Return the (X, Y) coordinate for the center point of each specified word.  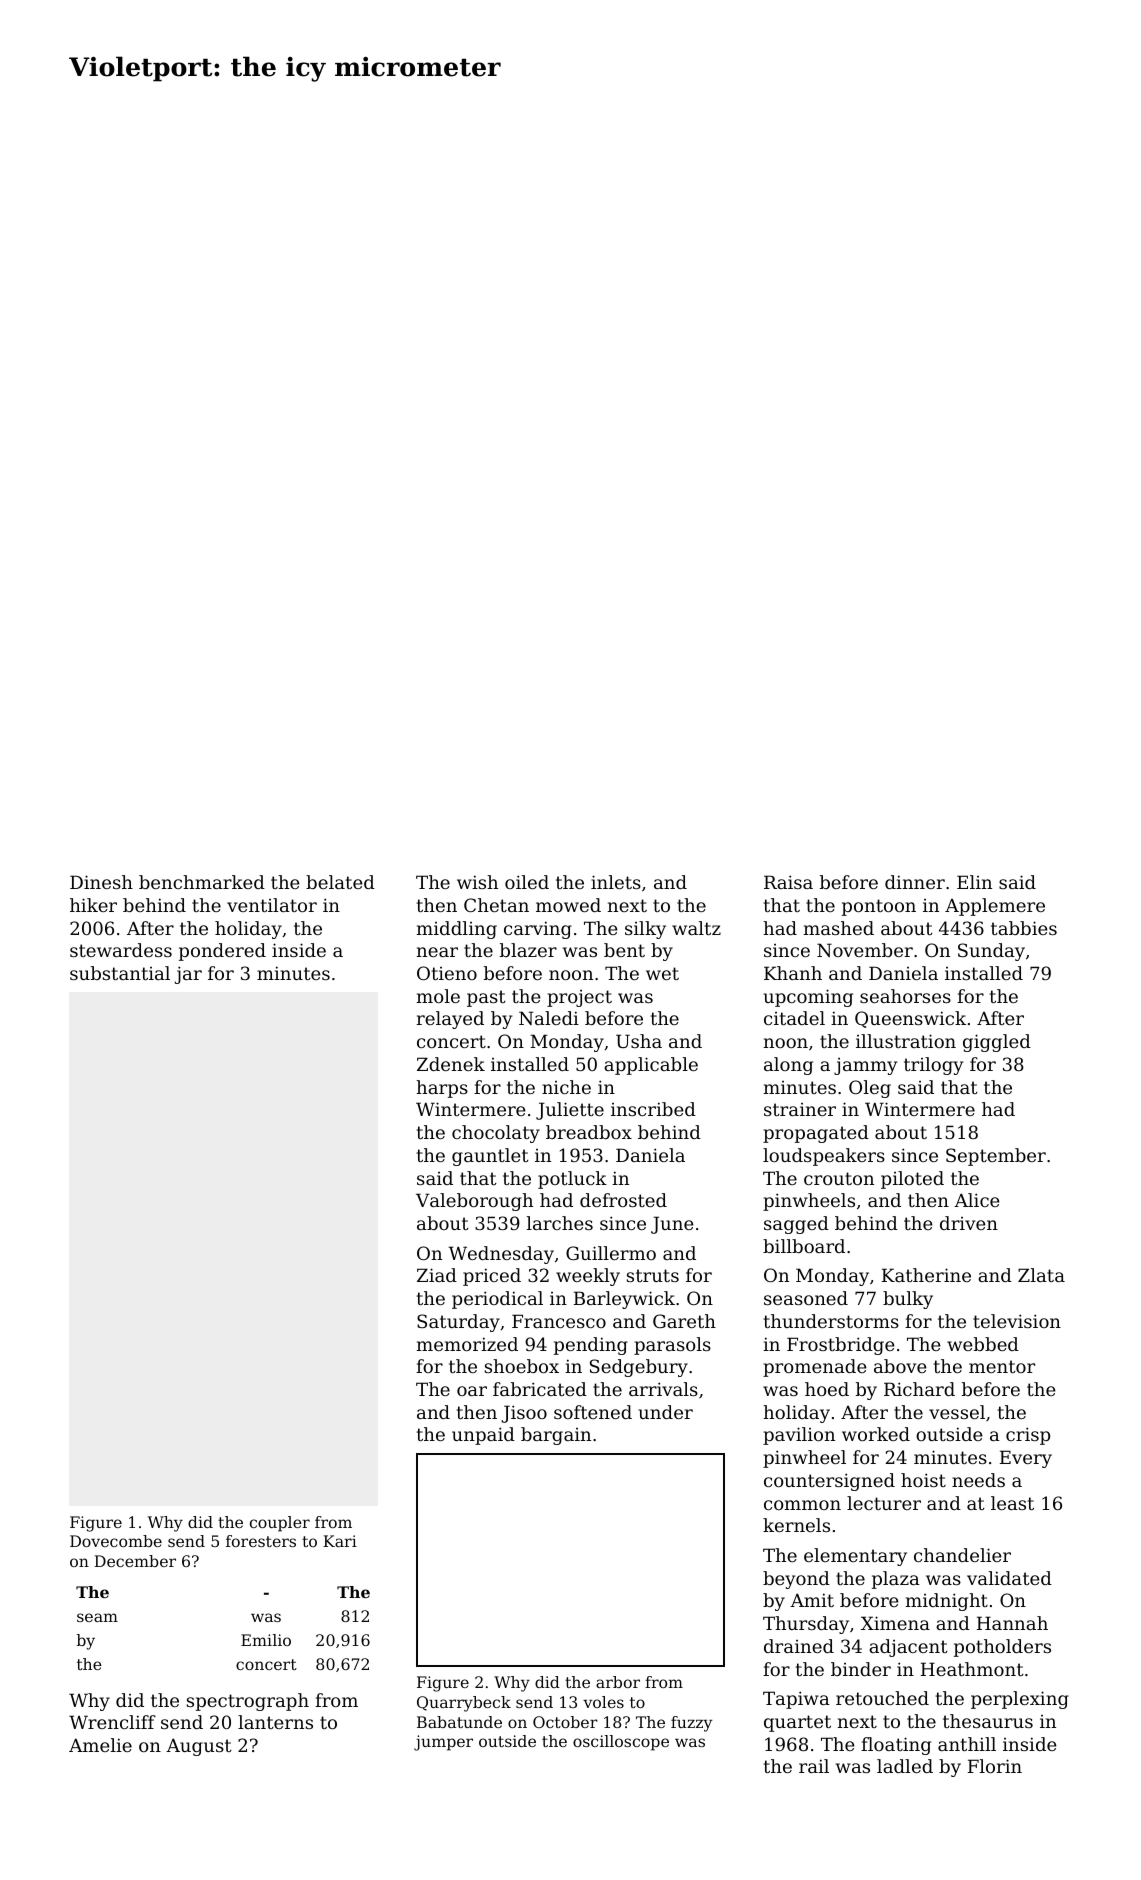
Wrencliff (112, 1722)
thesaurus (988, 1721)
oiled (527, 882)
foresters (261, 1541)
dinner (915, 882)
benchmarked (202, 882)
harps (442, 1089)
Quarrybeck (464, 1704)
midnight (946, 1602)
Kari (340, 1541)
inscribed (653, 1109)
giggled (997, 1043)
